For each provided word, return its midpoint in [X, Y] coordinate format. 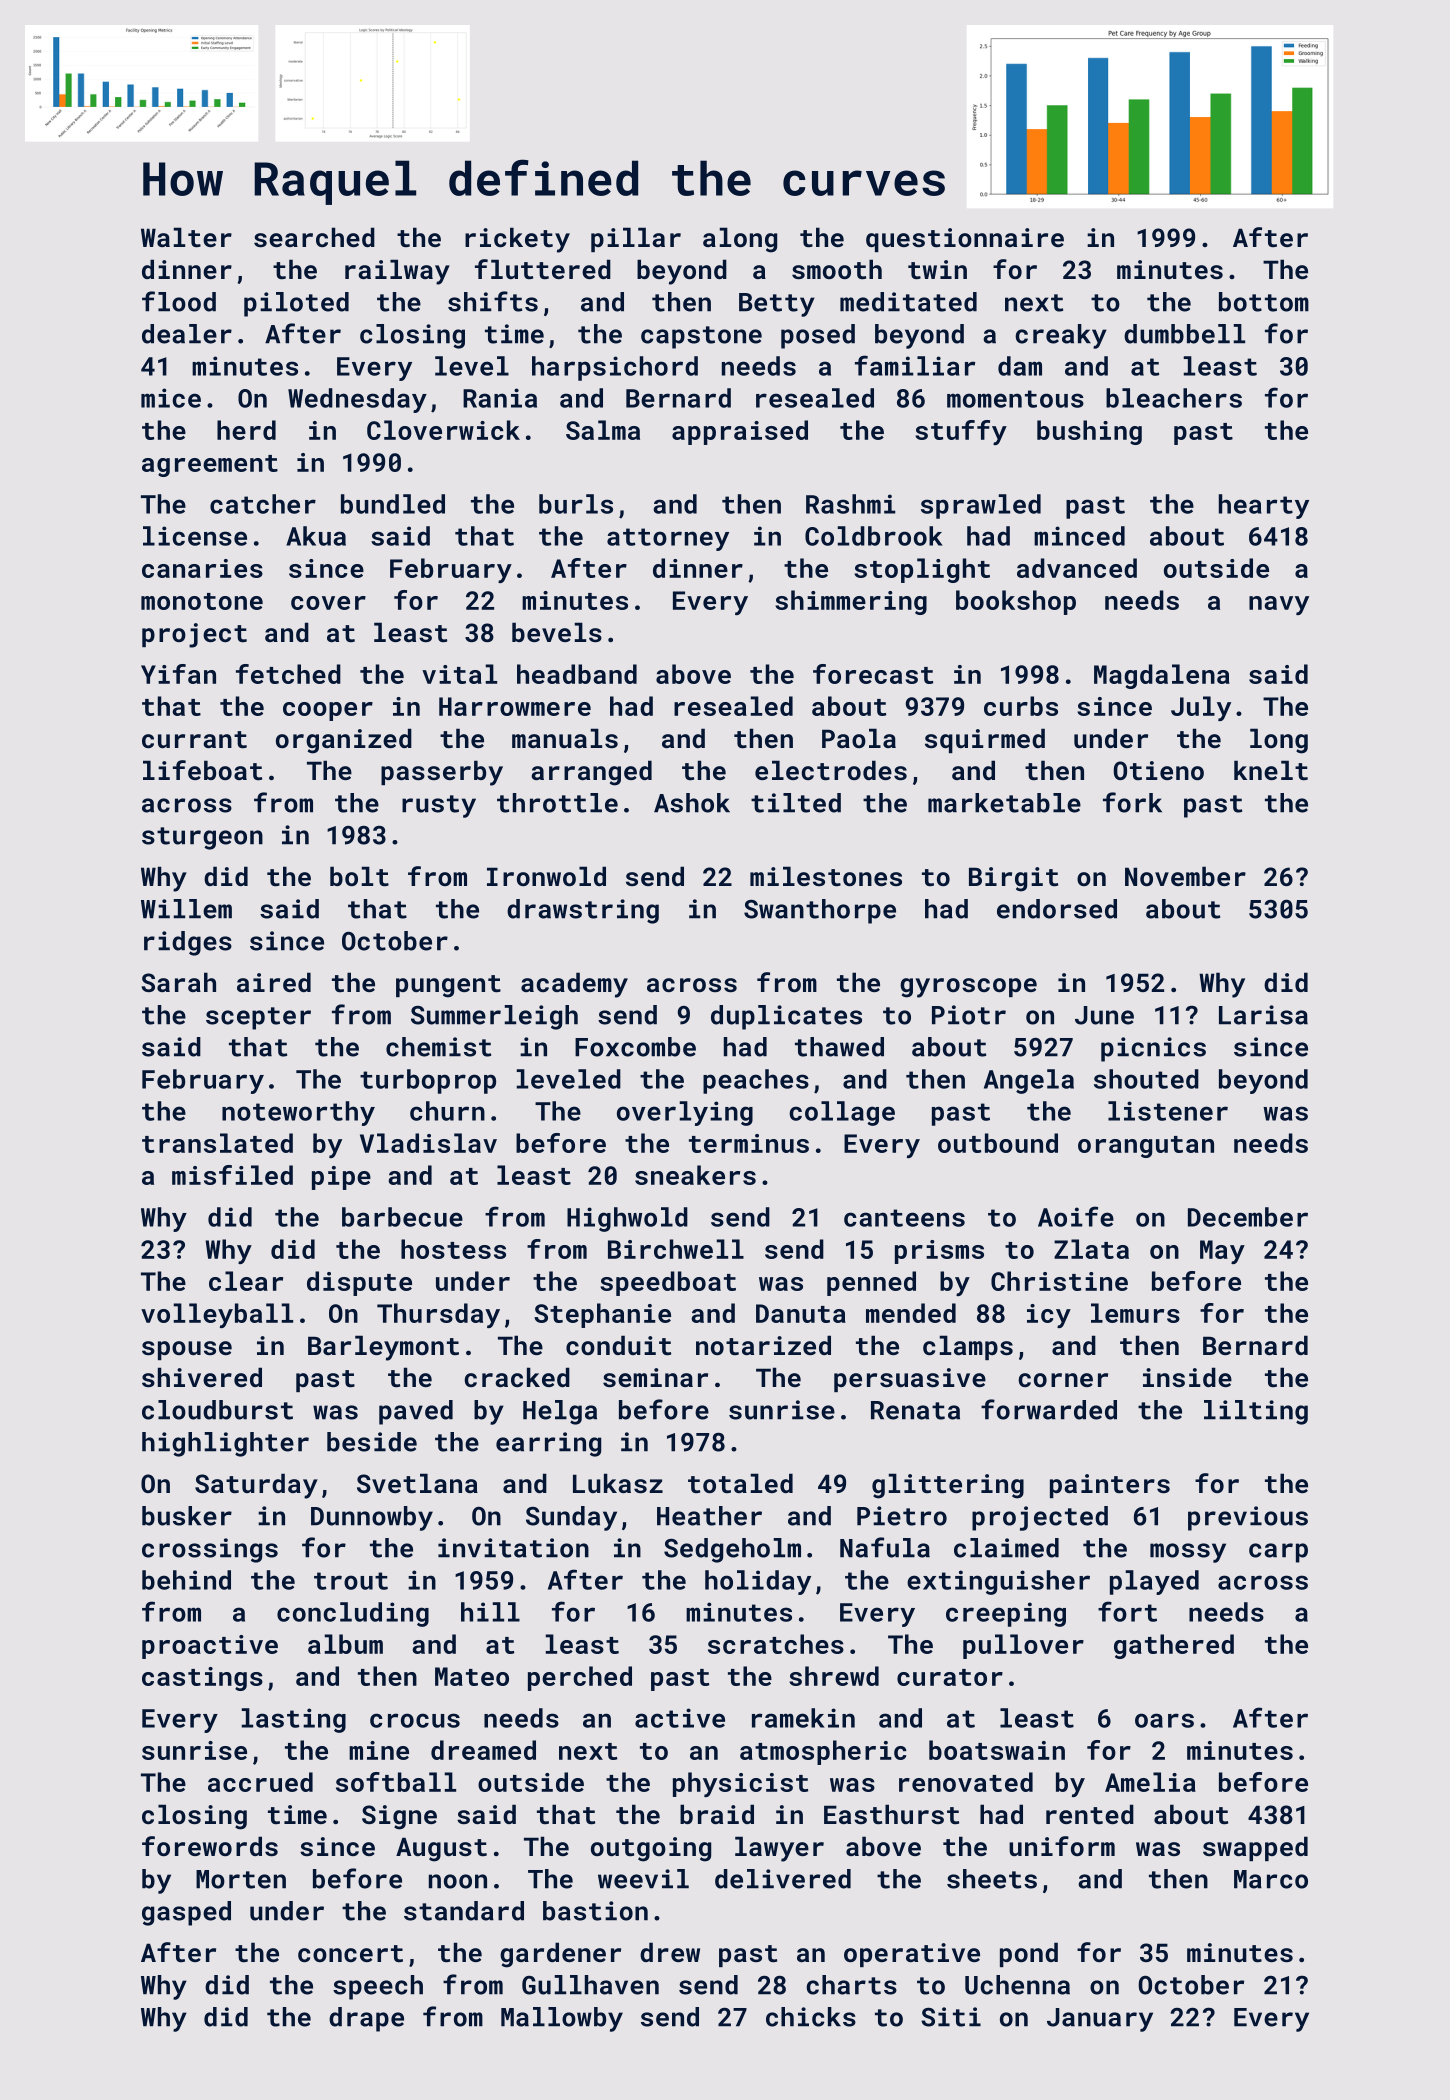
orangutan [1146, 1147]
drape [366, 2019]
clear [246, 1281]
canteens [904, 1218]
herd [246, 430]
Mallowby [562, 2019]
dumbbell [1184, 334]
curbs [1021, 706]
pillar [636, 239]
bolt [359, 876]
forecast [873, 674]
